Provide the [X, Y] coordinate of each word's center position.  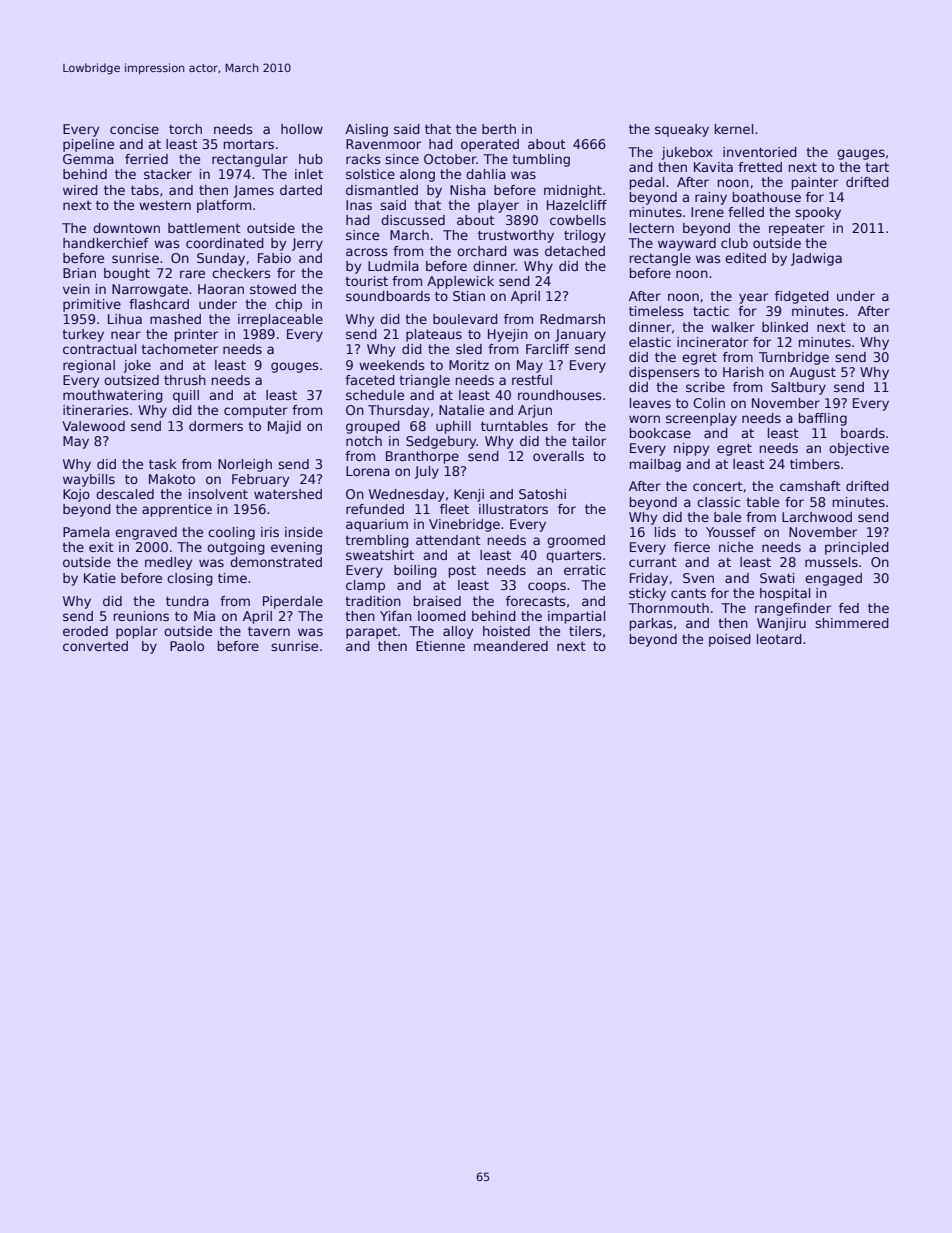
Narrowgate [150, 290]
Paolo [187, 646]
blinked [785, 327]
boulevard [465, 319]
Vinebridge [464, 525]
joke [137, 366]
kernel [734, 129]
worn [644, 419]
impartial [576, 617]
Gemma [88, 159]
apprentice [177, 510]
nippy [691, 449]
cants [688, 593]
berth [499, 129]
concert [718, 486]
